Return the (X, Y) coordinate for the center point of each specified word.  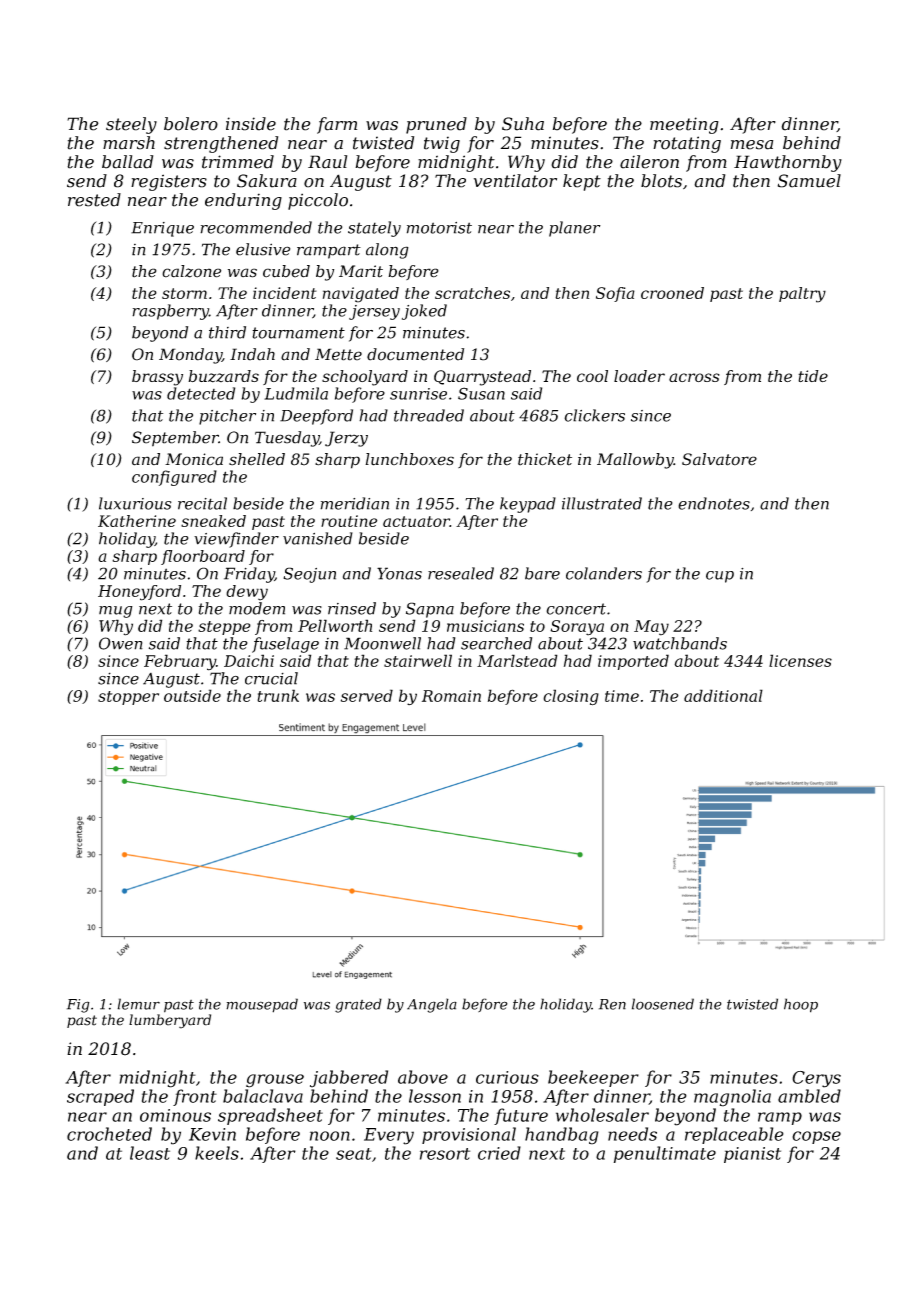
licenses (800, 660)
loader (639, 376)
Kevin (212, 1134)
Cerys (816, 1079)
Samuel (809, 181)
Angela (432, 1005)
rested (94, 200)
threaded (429, 415)
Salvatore (719, 459)
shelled (257, 459)
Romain (451, 696)
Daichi (249, 660)
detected (201, 393)
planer (575, 229)
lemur (138, 1004)
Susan (481, 393)
